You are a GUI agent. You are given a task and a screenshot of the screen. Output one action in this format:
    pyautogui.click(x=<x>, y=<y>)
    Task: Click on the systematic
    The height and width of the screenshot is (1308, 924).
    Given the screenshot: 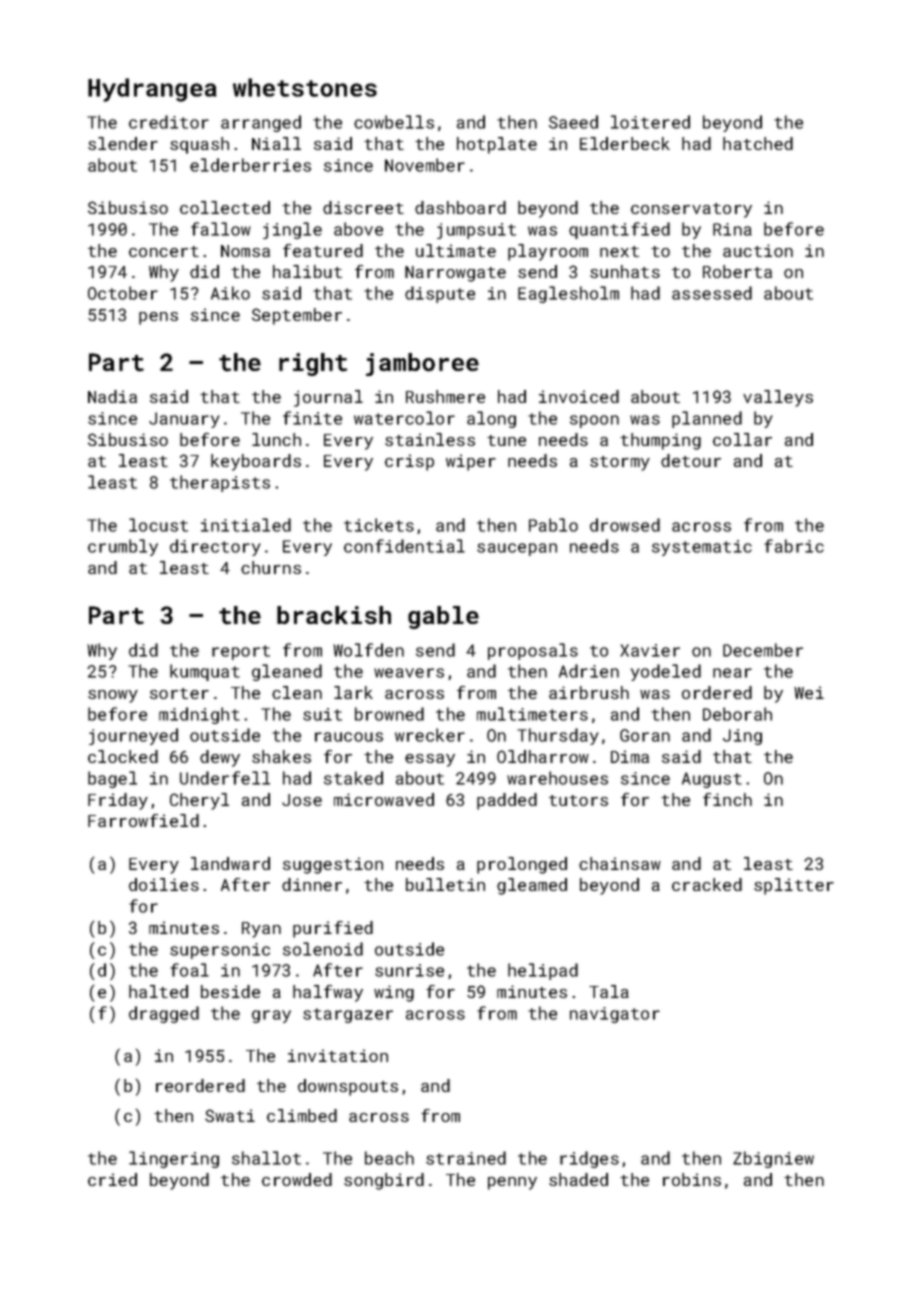 What is the action you would take?
    pyautogui.click(x=702, y=548)
